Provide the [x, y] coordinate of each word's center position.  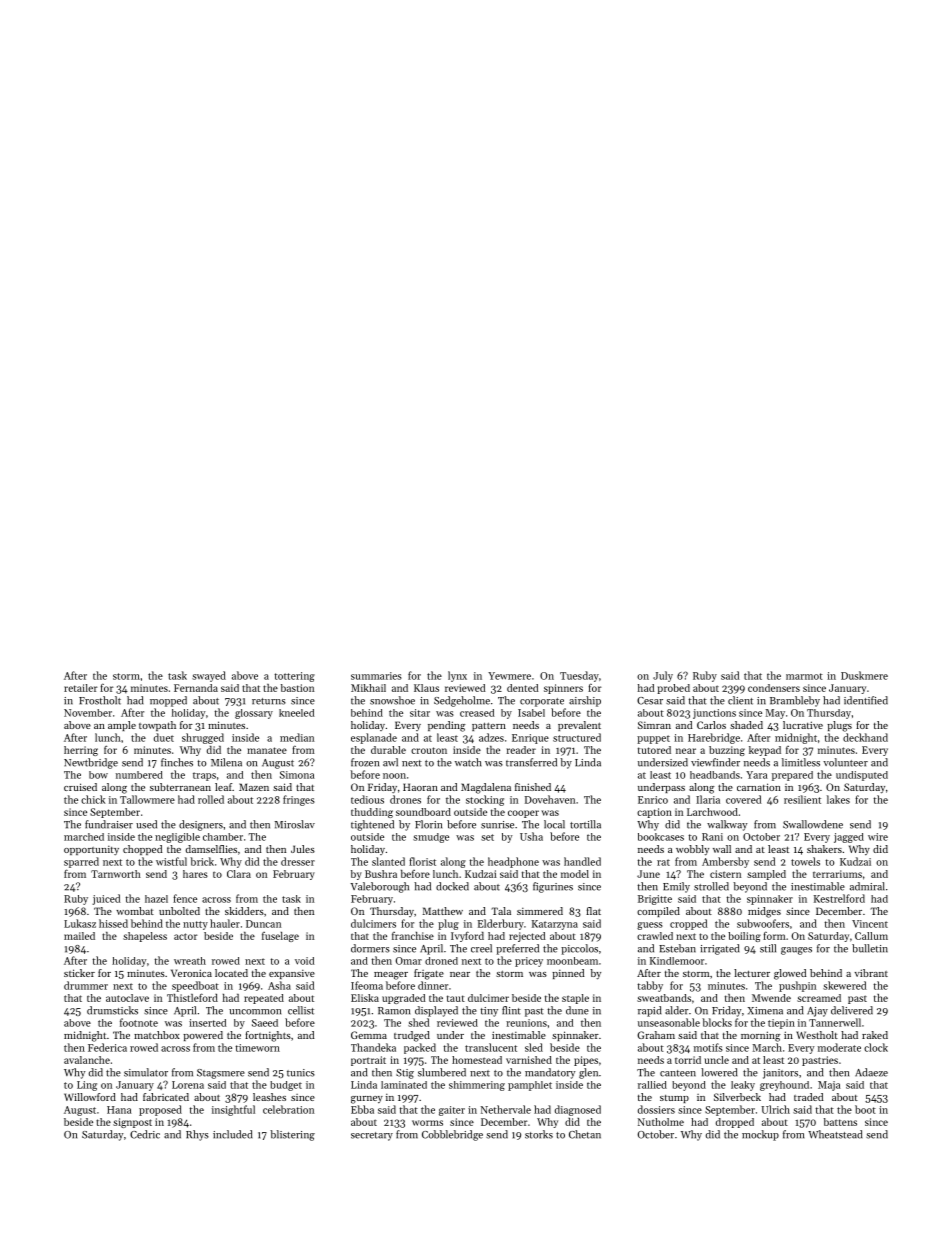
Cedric [145, 1134]
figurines [553, 887]
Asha [279, 985]
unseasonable [669, 1022]
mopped [168, 701]
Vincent [870, 924]
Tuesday [579, 676]
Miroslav [295, 824]
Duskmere [864, 675]
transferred [531, 762]
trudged [412, 1036]
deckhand [865, 737]
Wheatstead [835, 1134]
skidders [244, 911]
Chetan [585, 1134]
